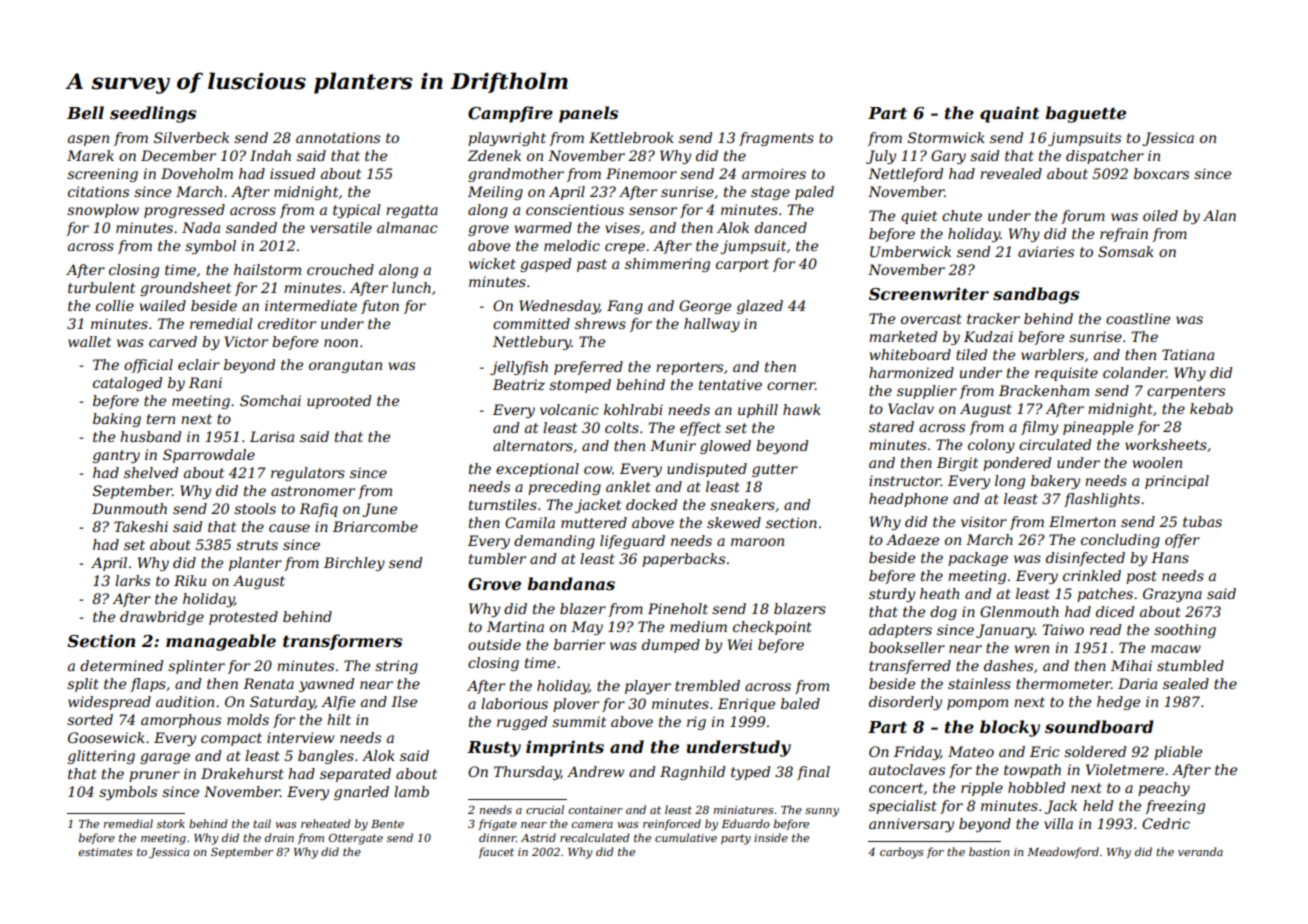 The height and width of the screenshot is (924, 1308). Describe the element at coordinates (162, 618) in the screenshot. I see `drawbridge` at that location.
